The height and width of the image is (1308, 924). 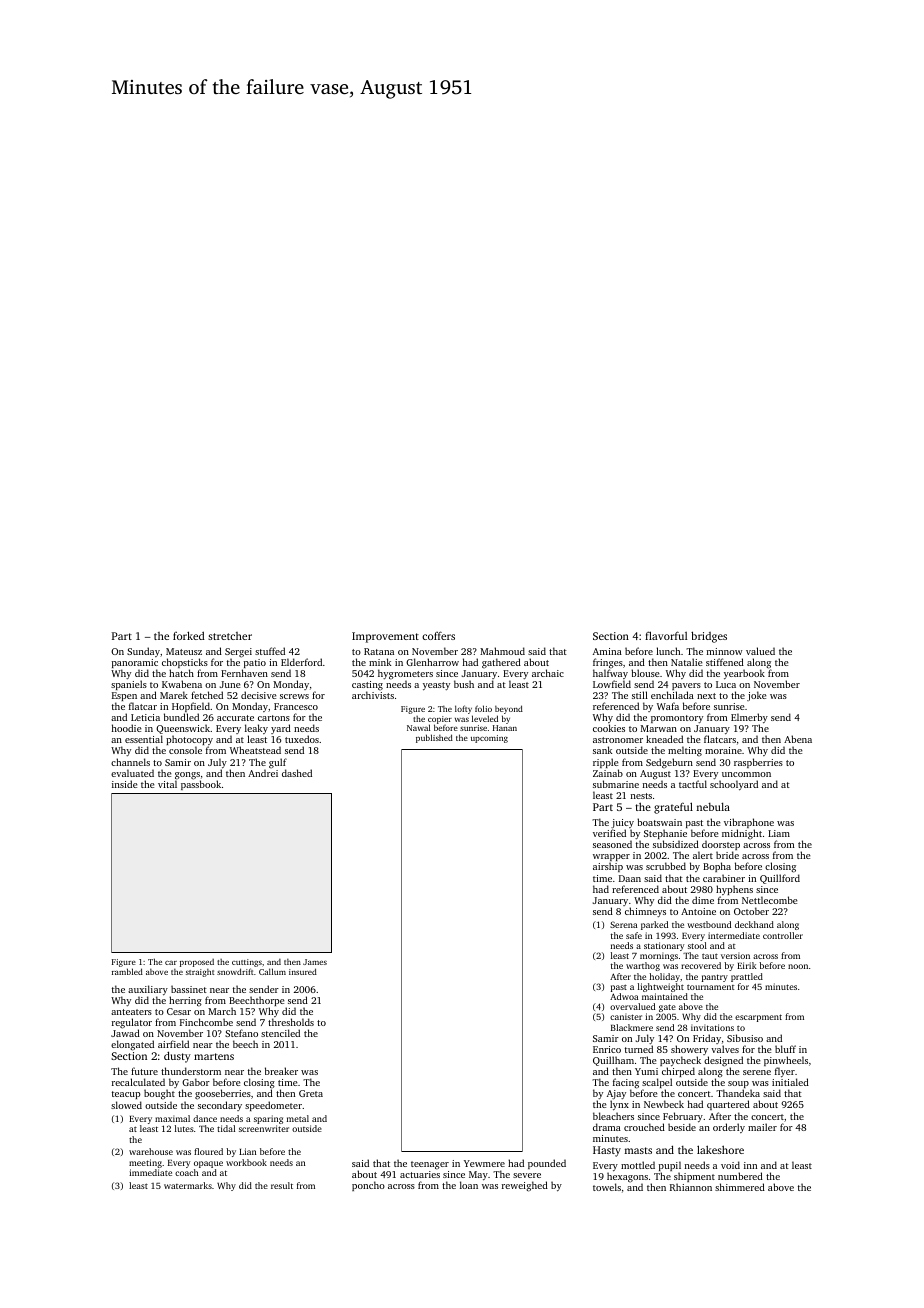 What do you see at coordinates (298, 1118) in the image?
I see `metal` at bounding box center [298, 1118].
